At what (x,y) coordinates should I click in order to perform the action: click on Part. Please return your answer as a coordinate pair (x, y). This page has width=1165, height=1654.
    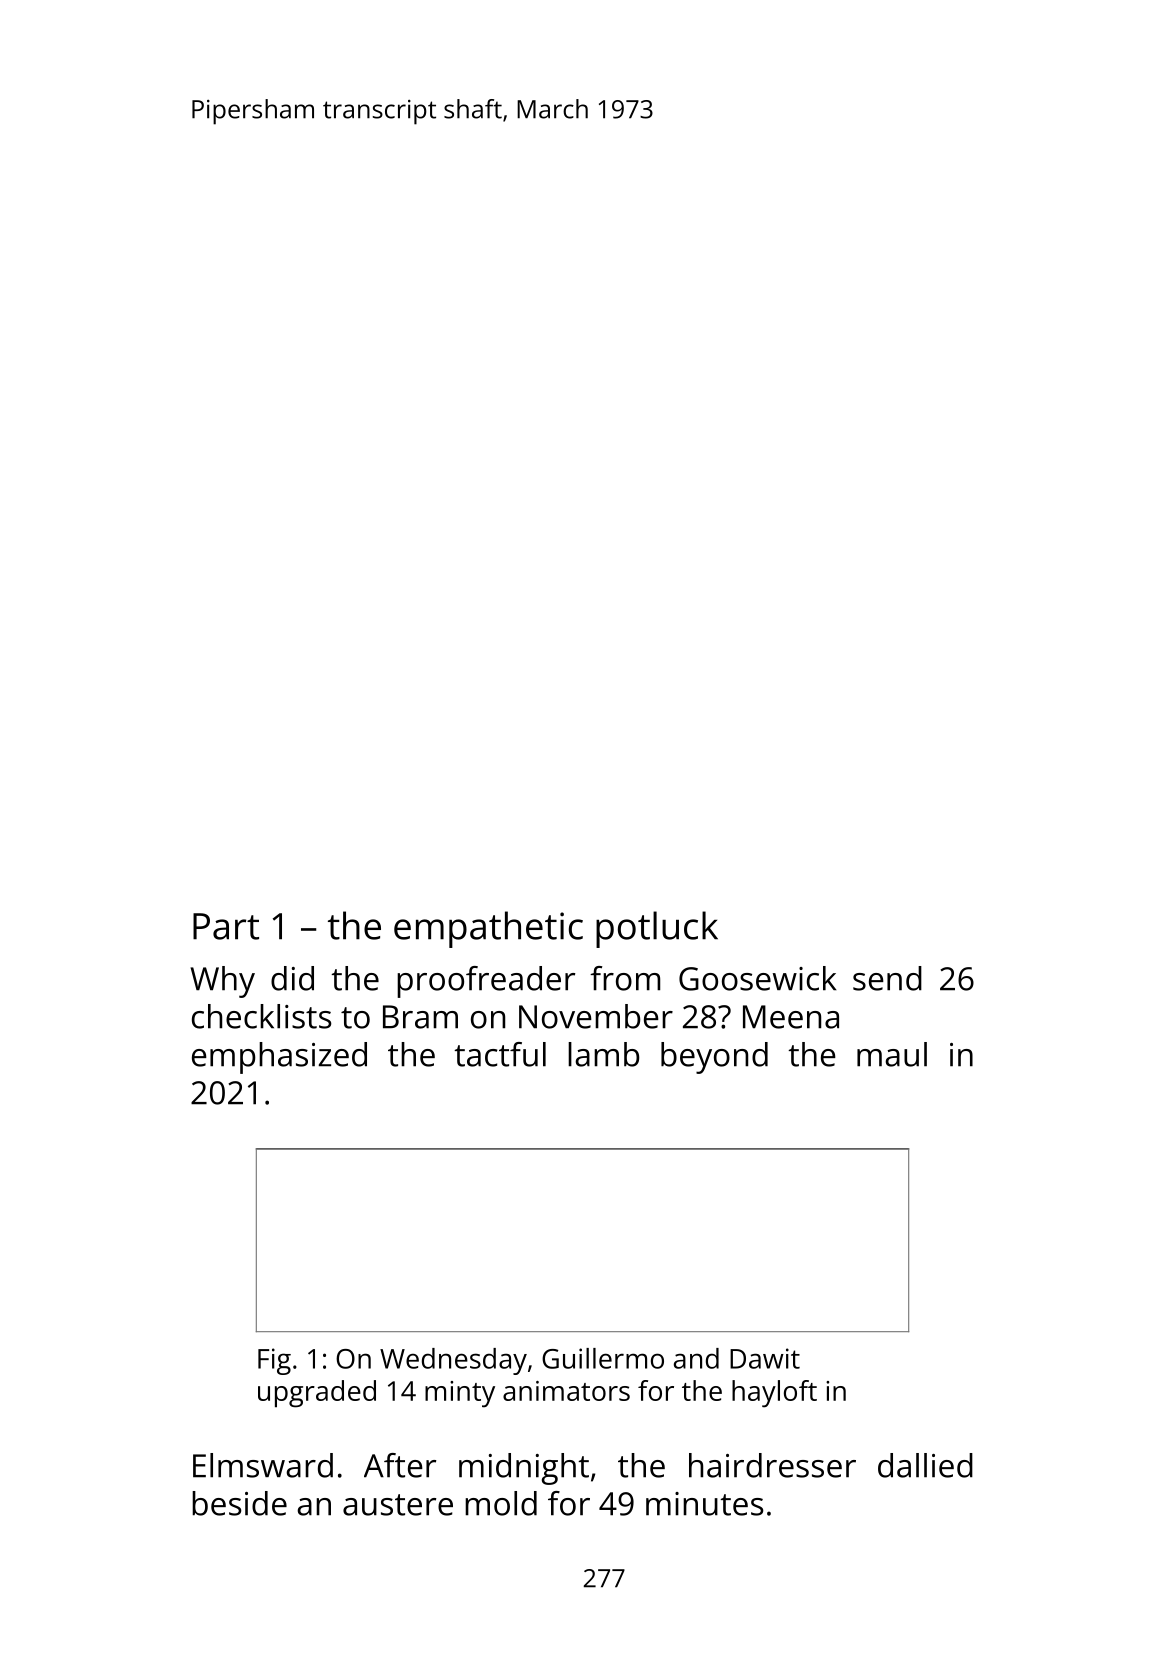
    Looking at the image, I should click on (226, 926).
